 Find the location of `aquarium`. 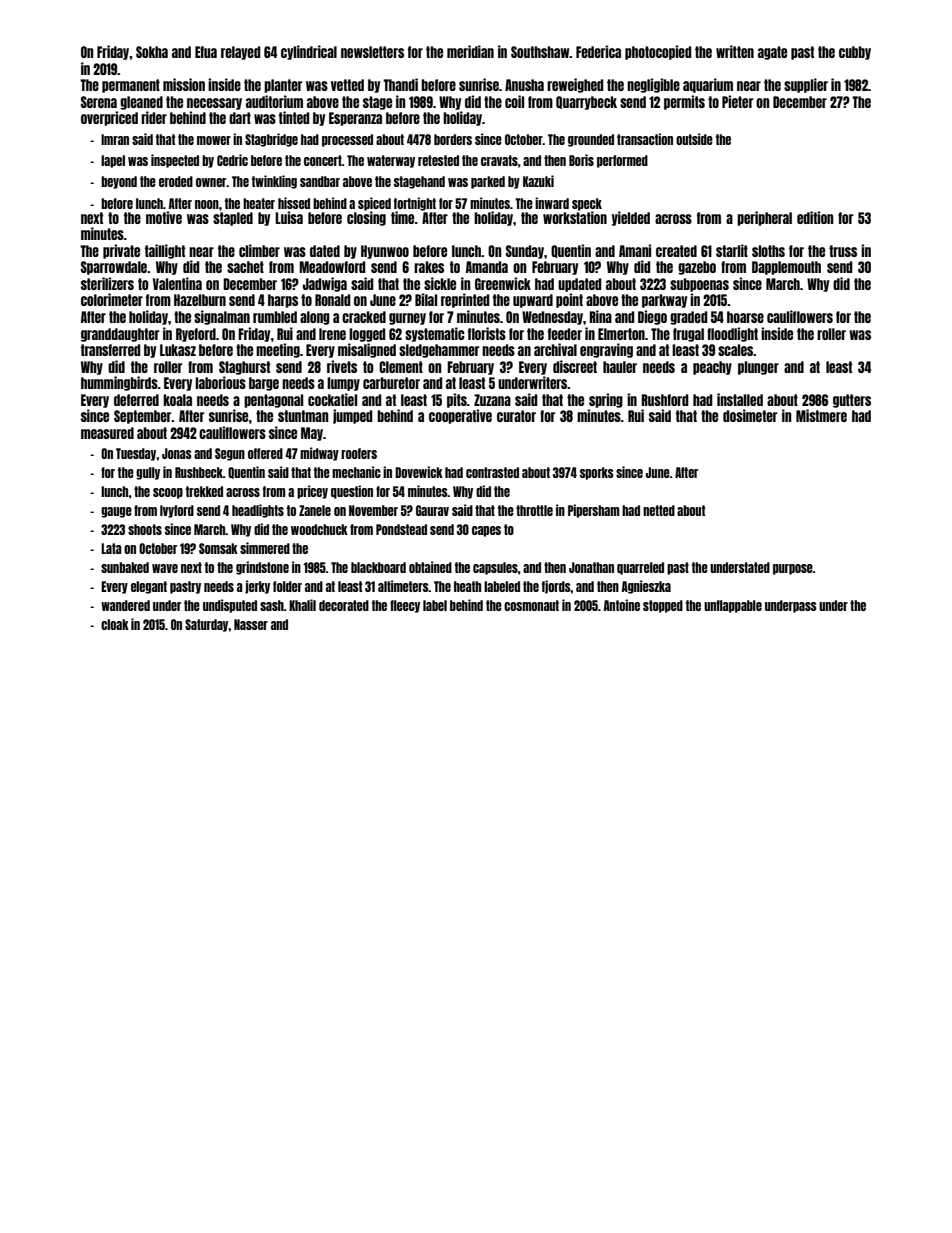

aquarium is located at coordinates (708, 85).
